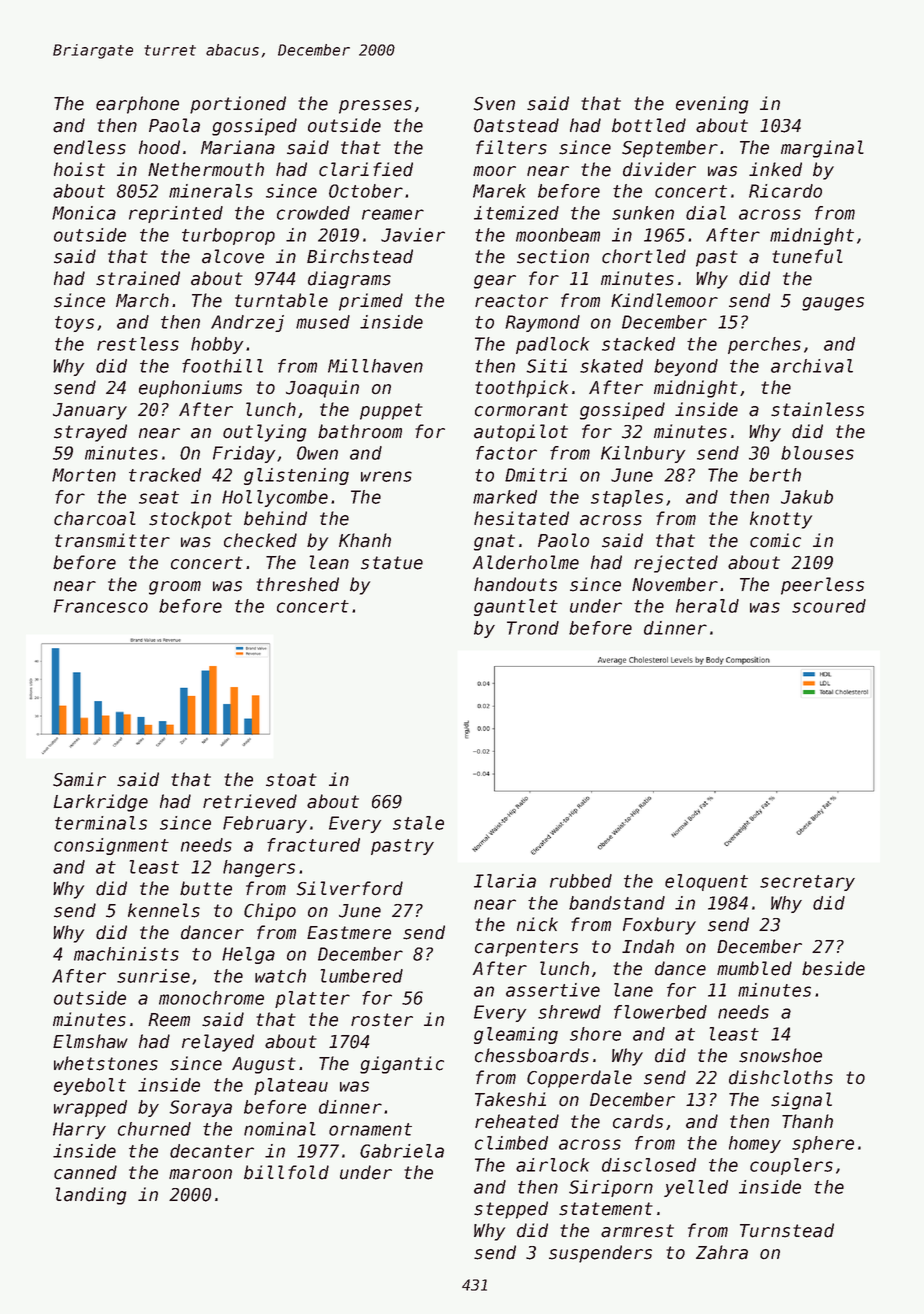 The height and width of the page is (1314, 924). I want to click on Francesco, so click(101, 606).
